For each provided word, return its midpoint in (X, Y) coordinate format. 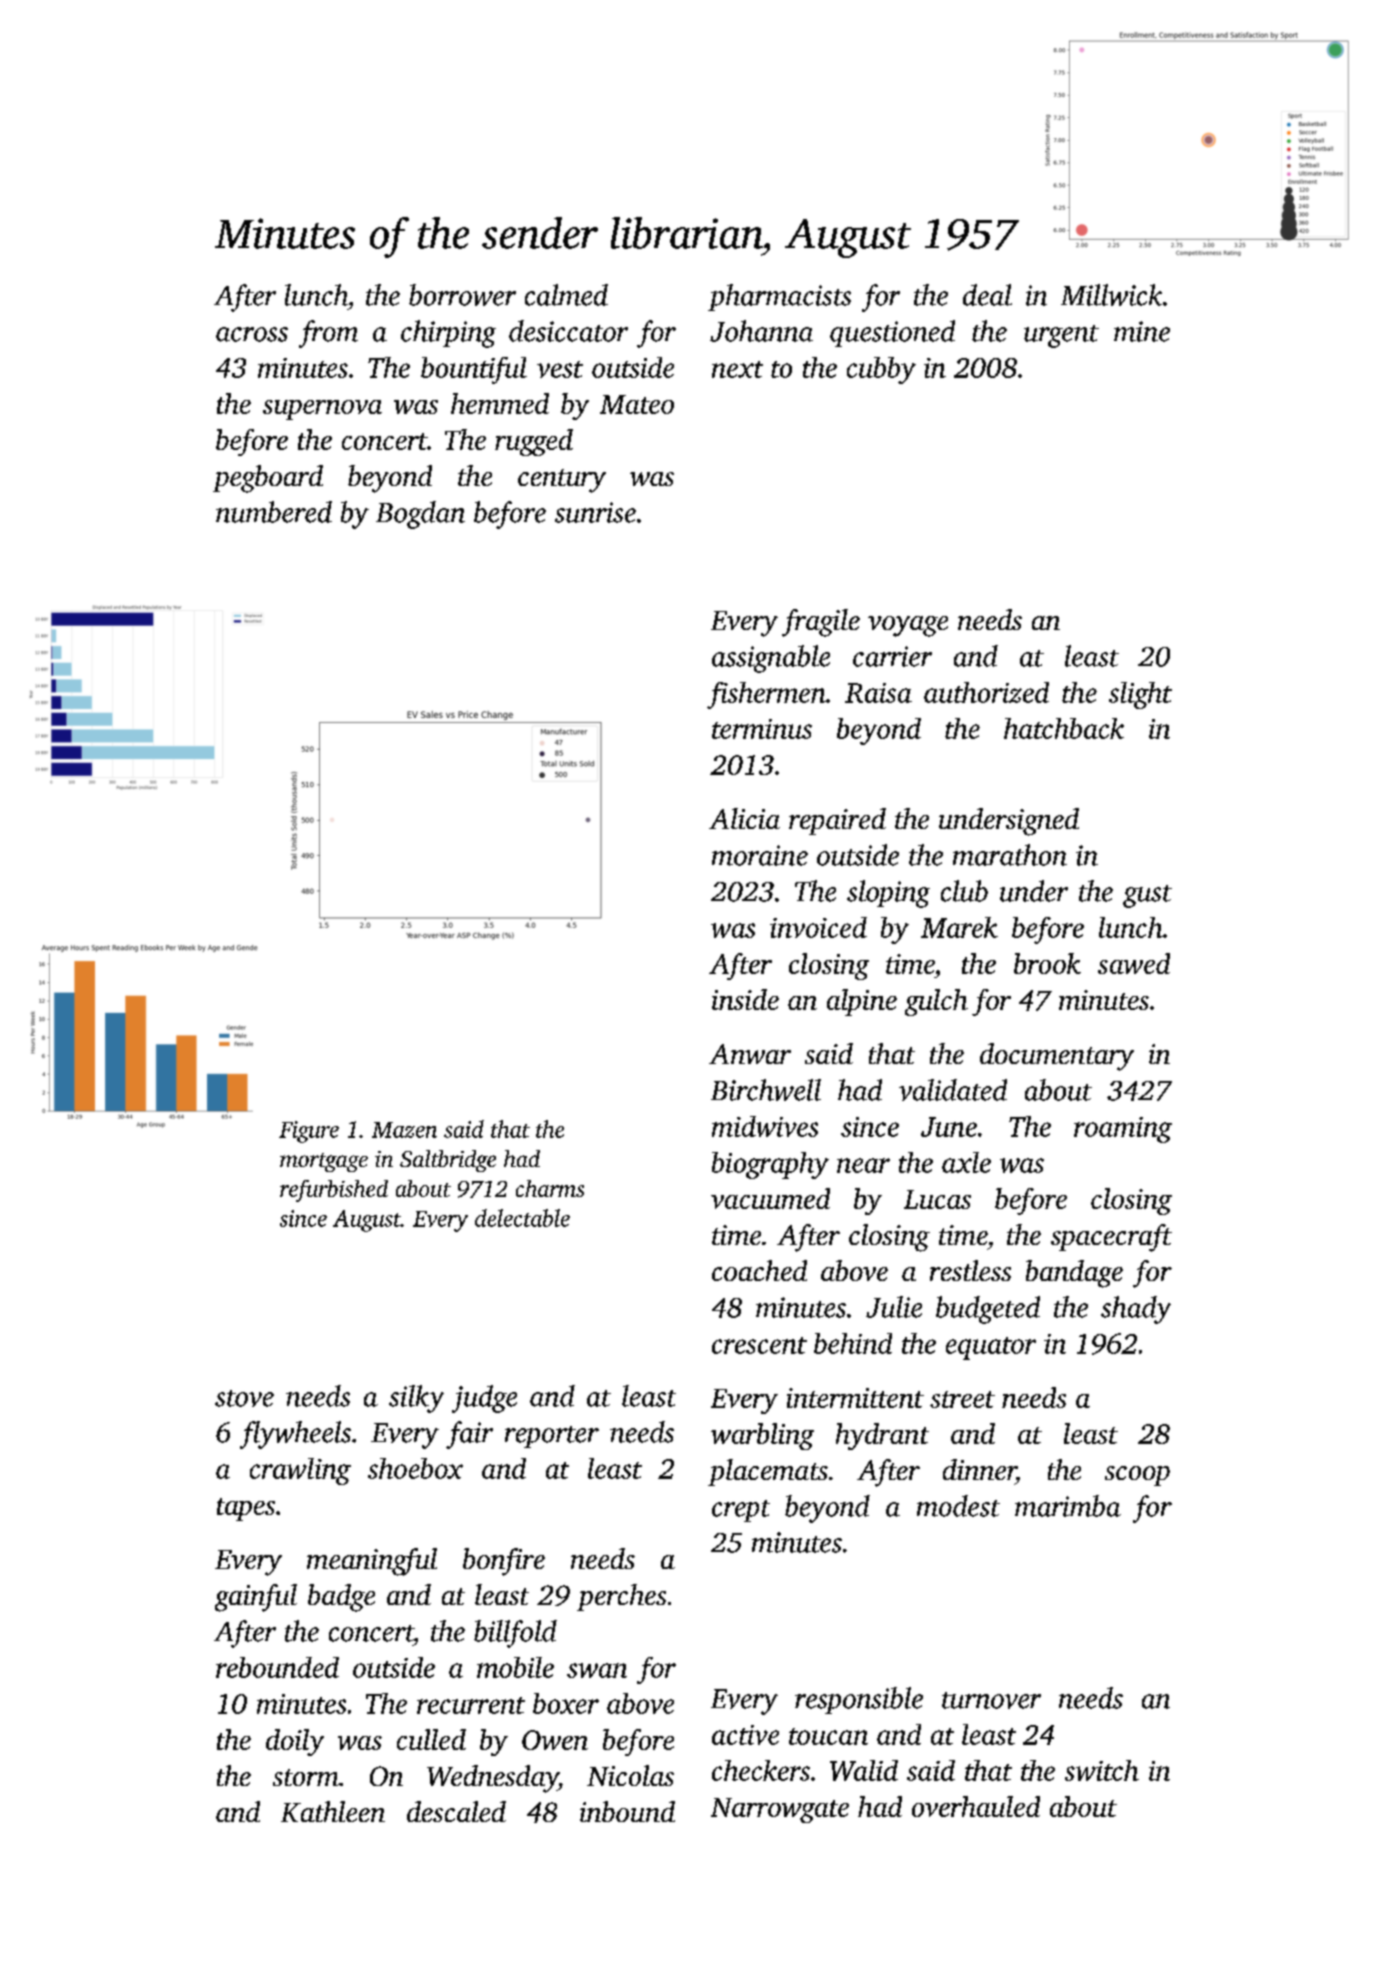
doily (295, 1742)
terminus (762, 729)
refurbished (334, 1191)
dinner (979, 1469)
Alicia (744, 818)
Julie (894, 1307)
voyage (908, 626)
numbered (274, 512)
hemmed (500, 403)
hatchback (1064, 728)
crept (741, 1511)
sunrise (595, 512)
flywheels (295, 1435)
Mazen (404, 1130)
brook (1047, 963)
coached (759, 1270)
